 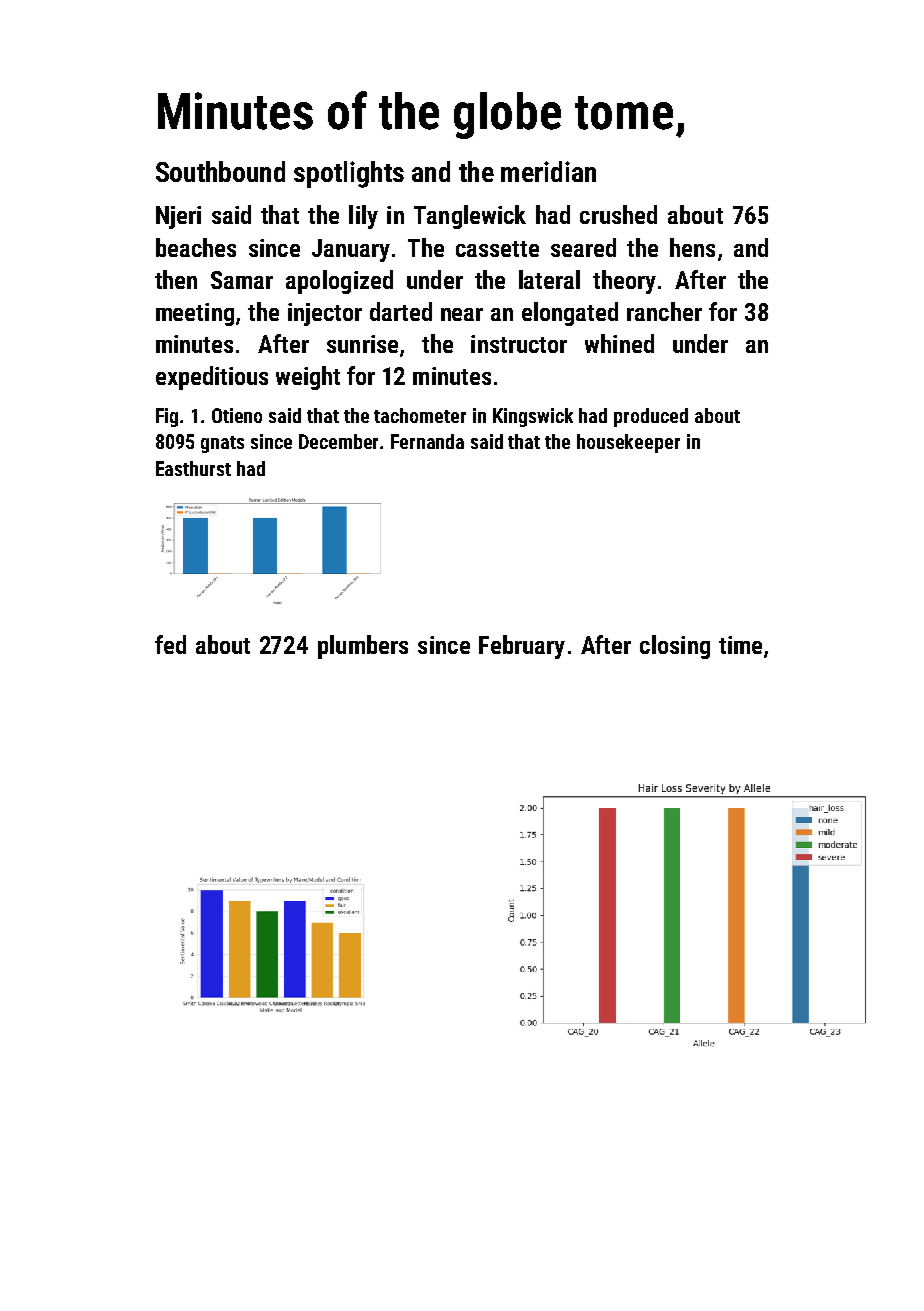 I want to click on rancher, so click(x=664, y=311).
